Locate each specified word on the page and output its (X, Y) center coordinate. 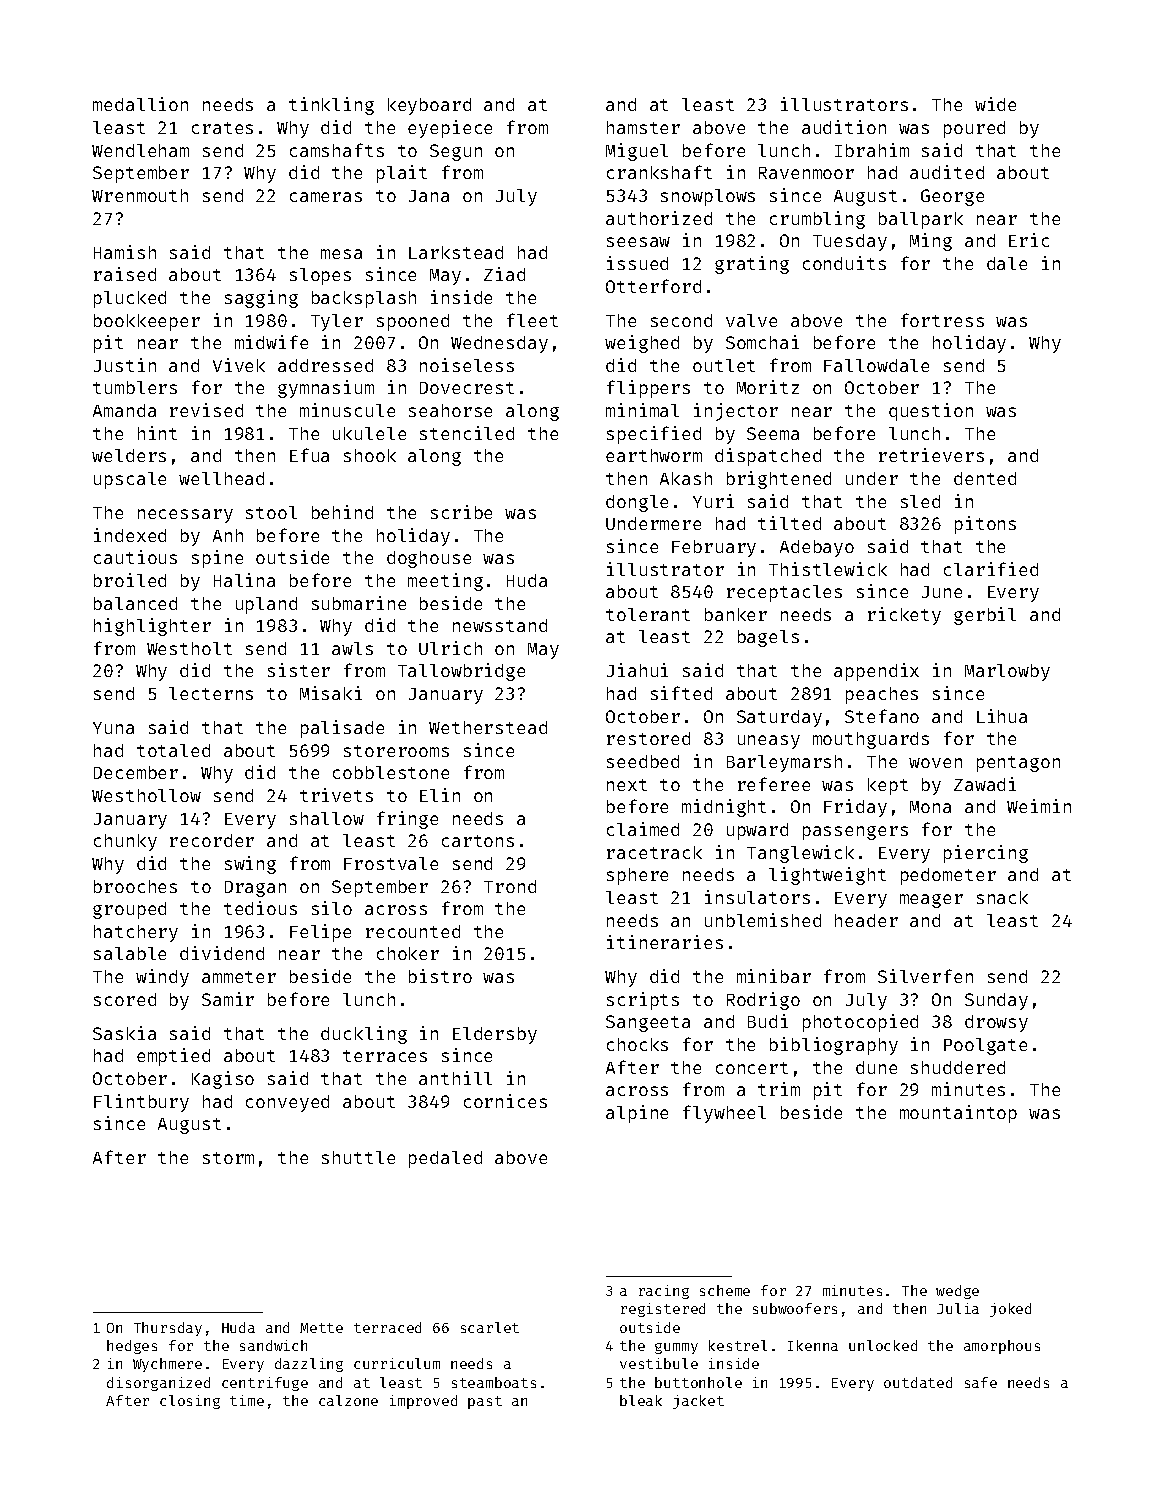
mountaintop (958, 1114)
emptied (173, 1057)
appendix (876, 672)
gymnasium (326, 389)
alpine (637, 1114)
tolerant (648, 614)
